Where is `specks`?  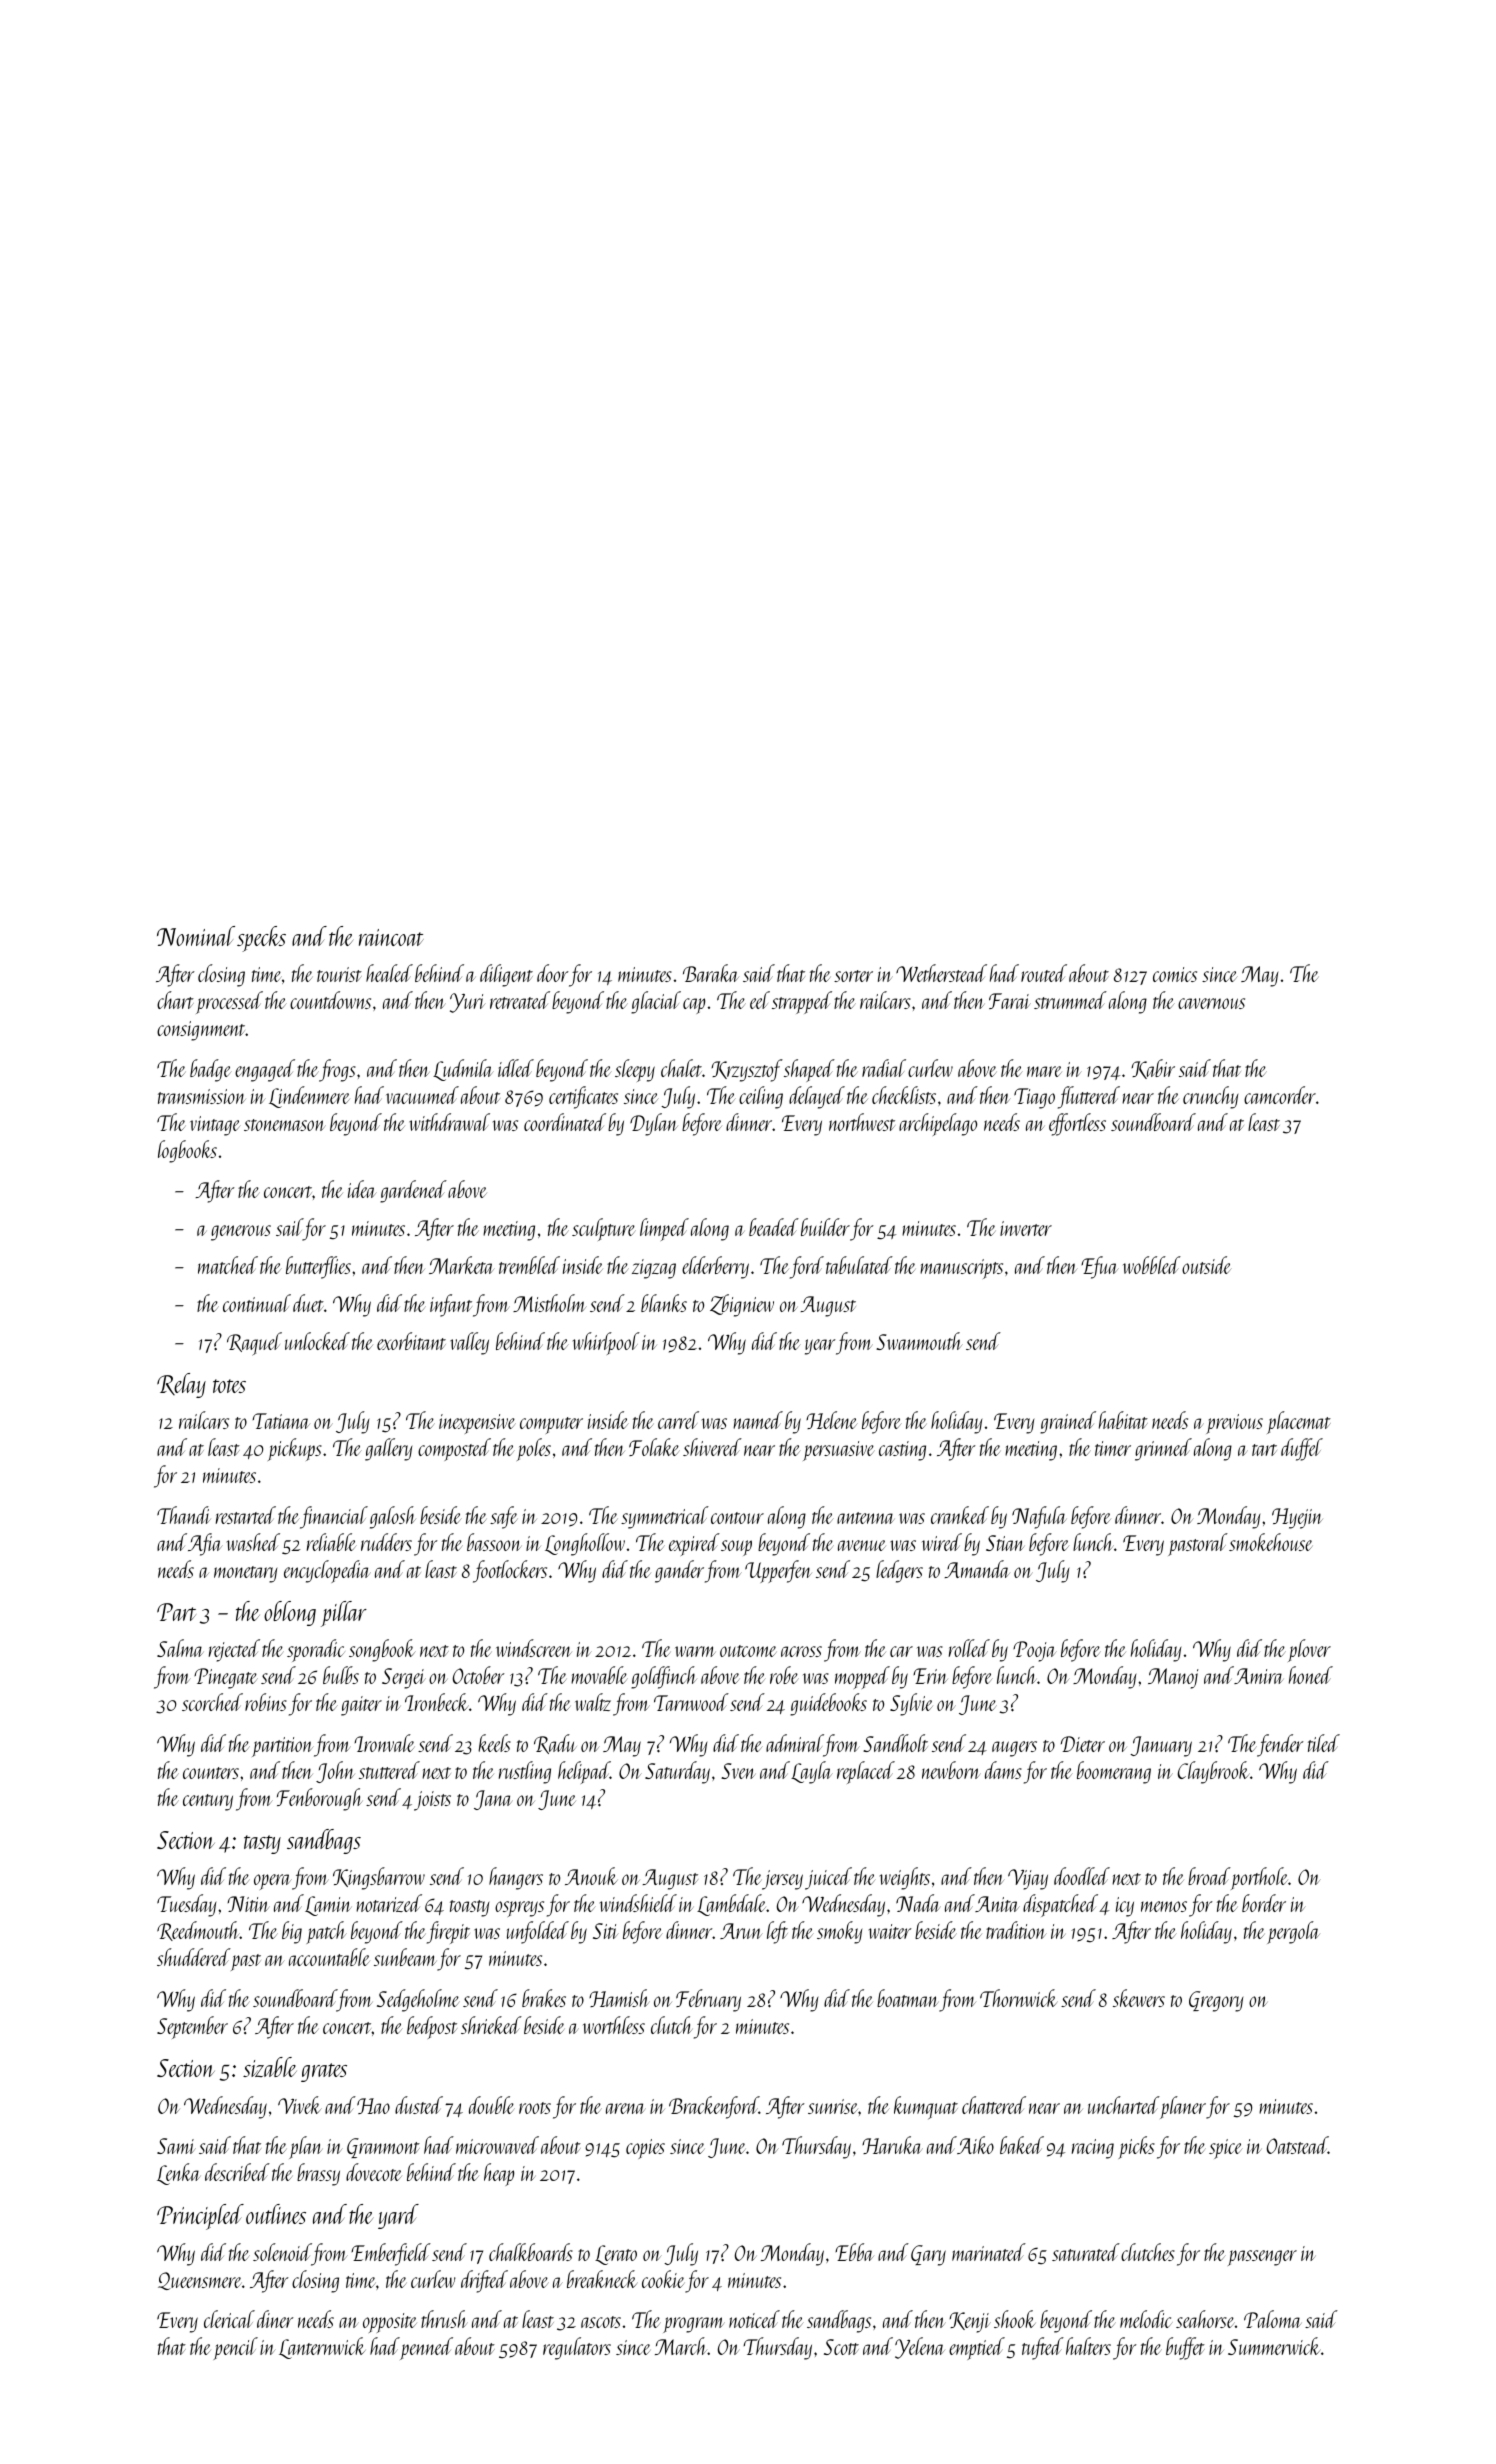
specks is located at coordinates (261, 939).
